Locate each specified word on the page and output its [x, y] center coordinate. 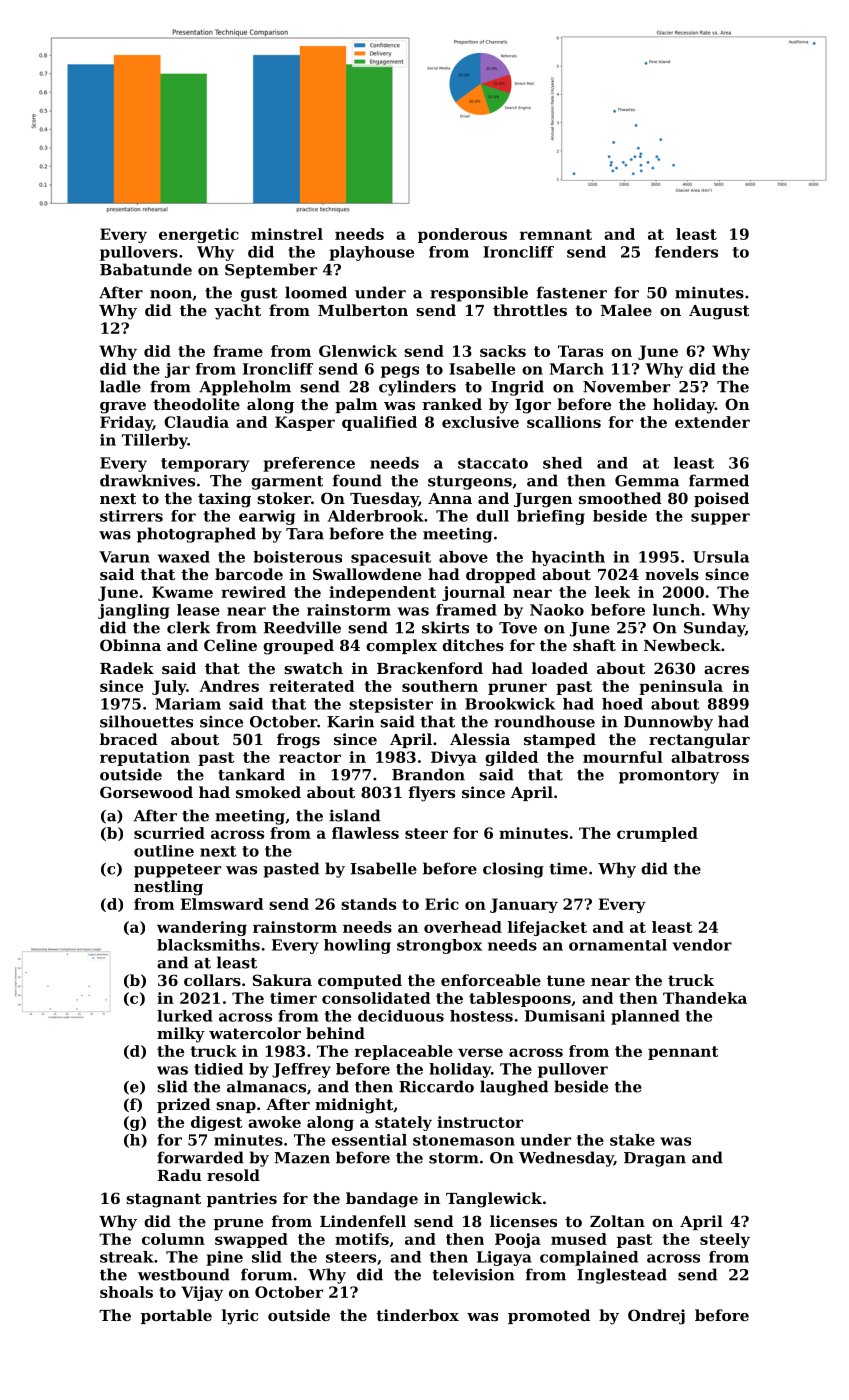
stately [403, 1123]
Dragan [655, 1159]
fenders [686, 252]
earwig [267, 517]
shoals [126, 1292]
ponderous [462, 235]
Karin [350, 721]
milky [181, 1035]
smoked [268, 792]
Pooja [518, 1240]
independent [382, 593]
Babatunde [146, 269]
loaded [560, 668]
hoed [622, 704]
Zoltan [617, 1221]
